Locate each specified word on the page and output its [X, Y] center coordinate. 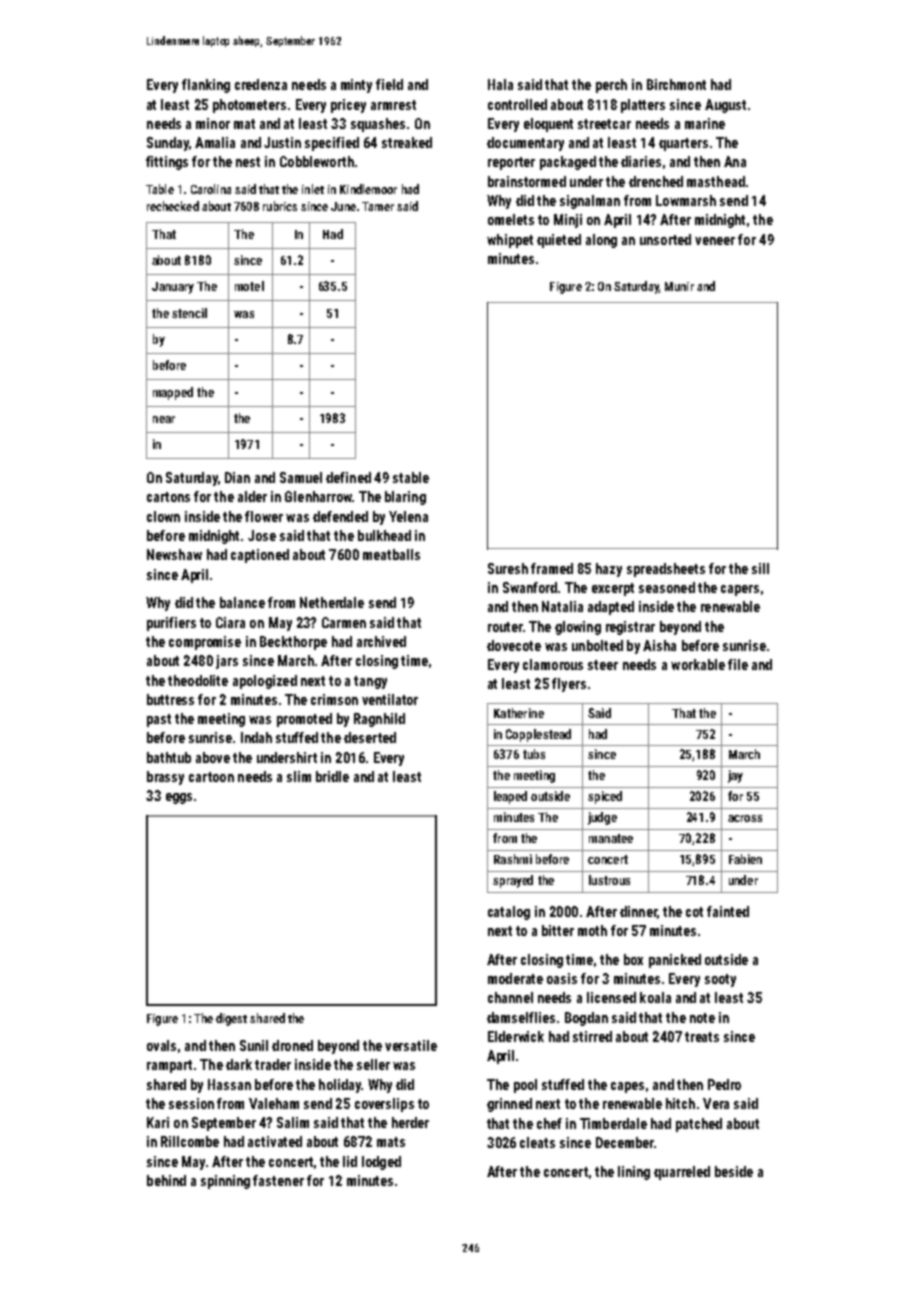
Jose [262, 535]
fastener [278, 1180]
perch [611, 86]
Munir [679, 286]
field [389, 84]
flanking [206, 86]
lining [634, 1173]
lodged [381, 1163]
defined [348, 477]
